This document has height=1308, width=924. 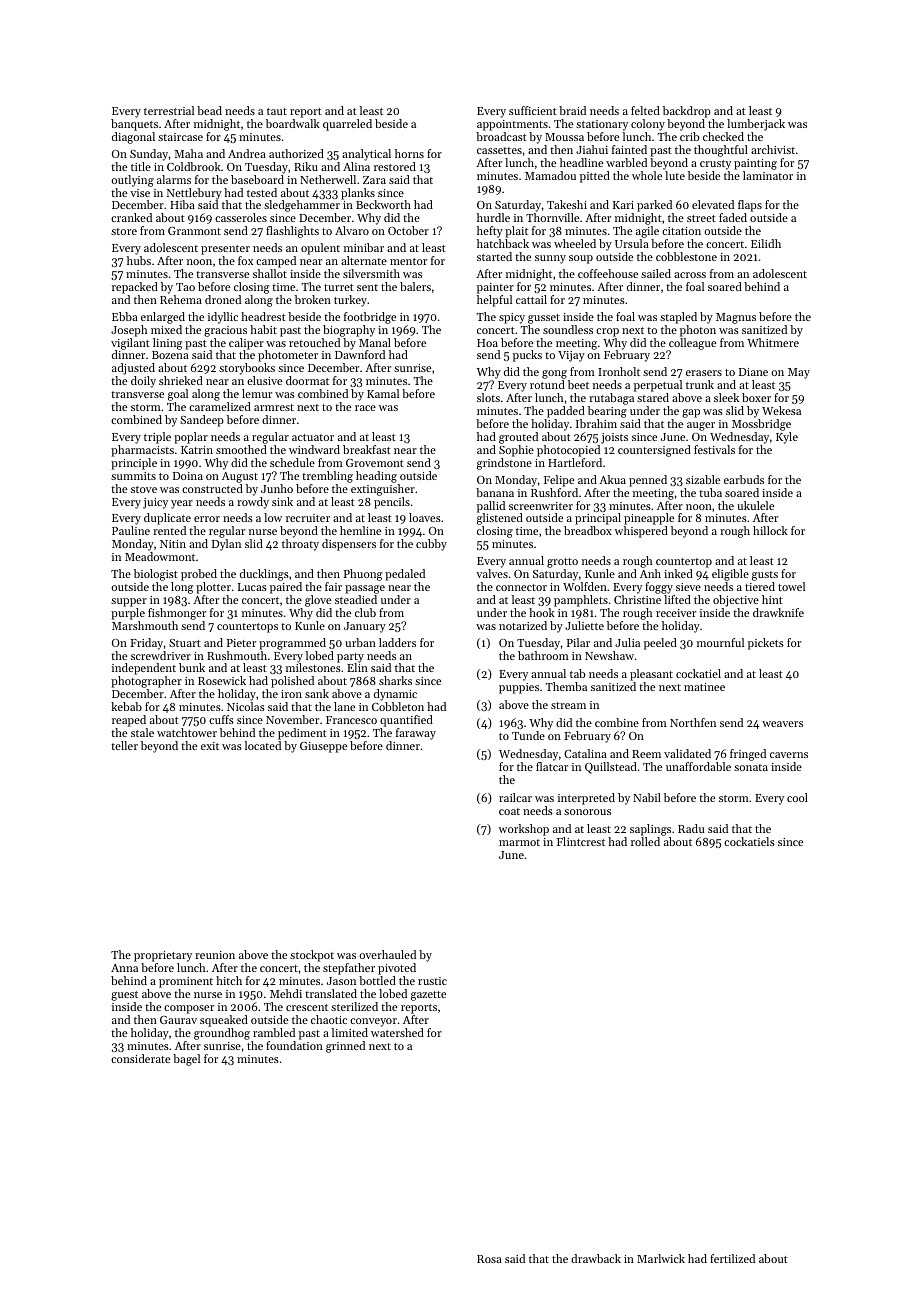 What do you see at coordinates (756, 125) in the document?
I see `lumberjack` at bounding box center [756, 125].
